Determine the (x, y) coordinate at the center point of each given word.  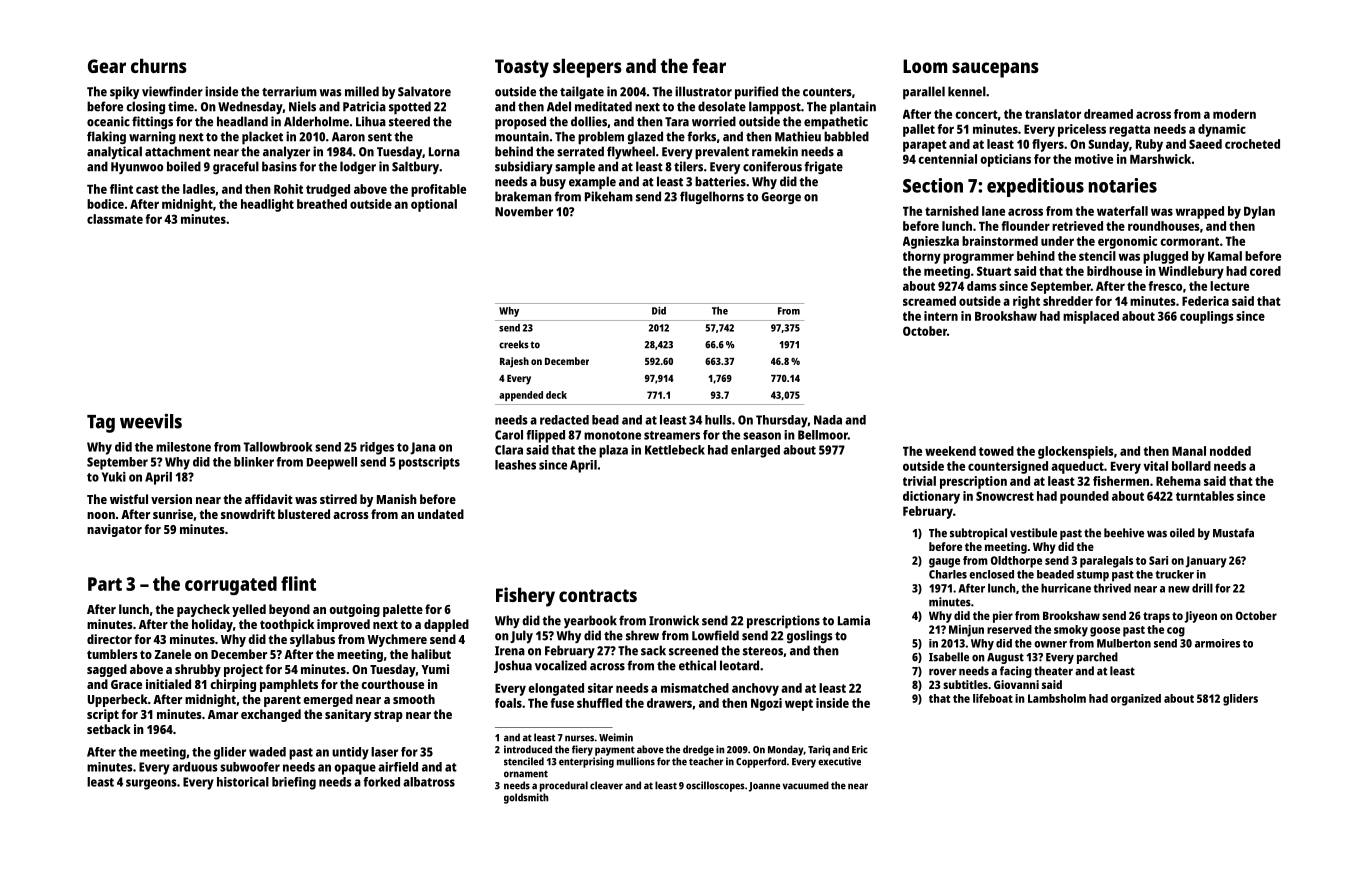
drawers (669, 703)
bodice (105, 204)
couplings (1207, 317)
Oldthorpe (1016, 562)
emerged (328, 700)
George (781, 198)
